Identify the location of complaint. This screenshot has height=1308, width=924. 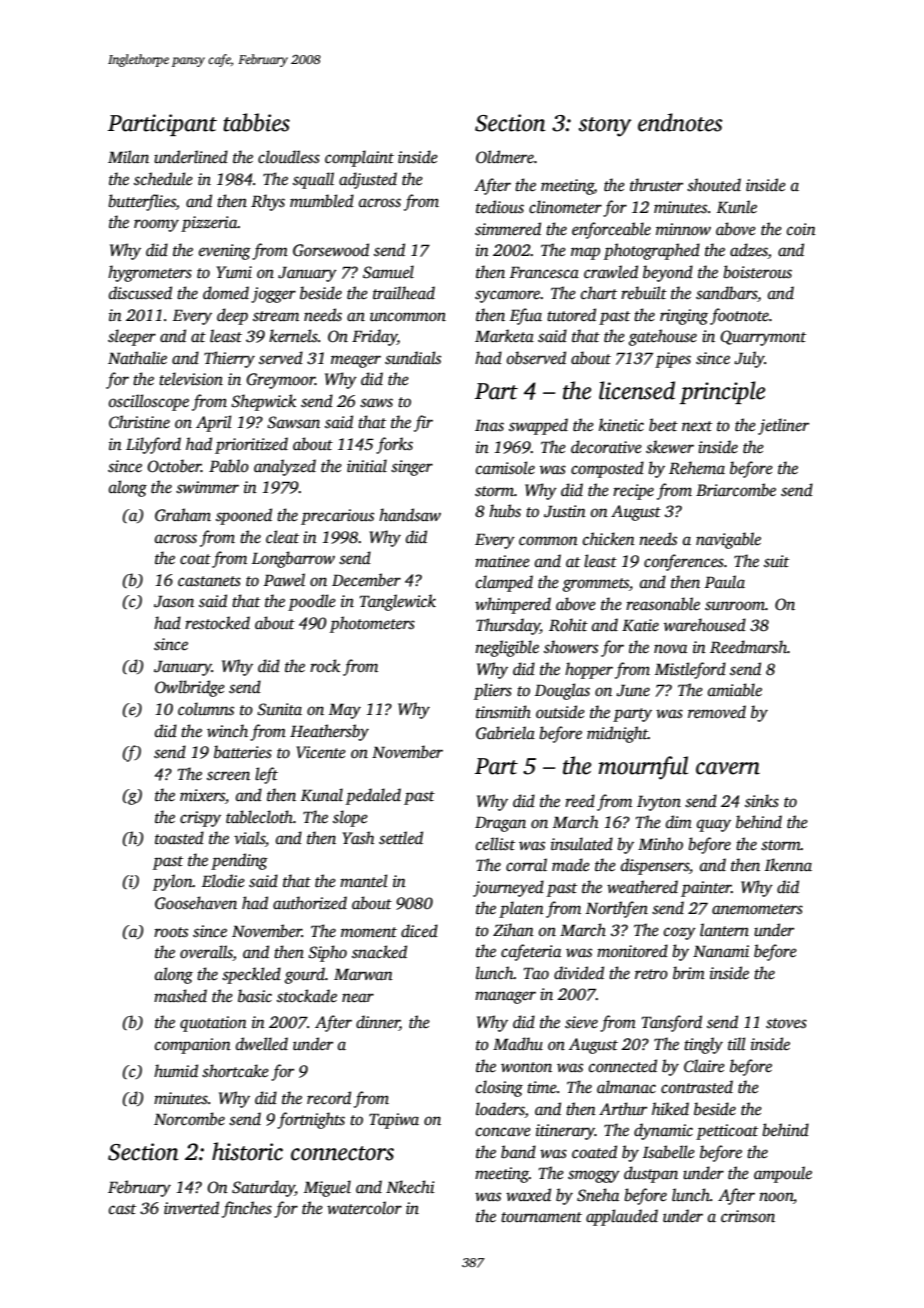
(359, 158).
